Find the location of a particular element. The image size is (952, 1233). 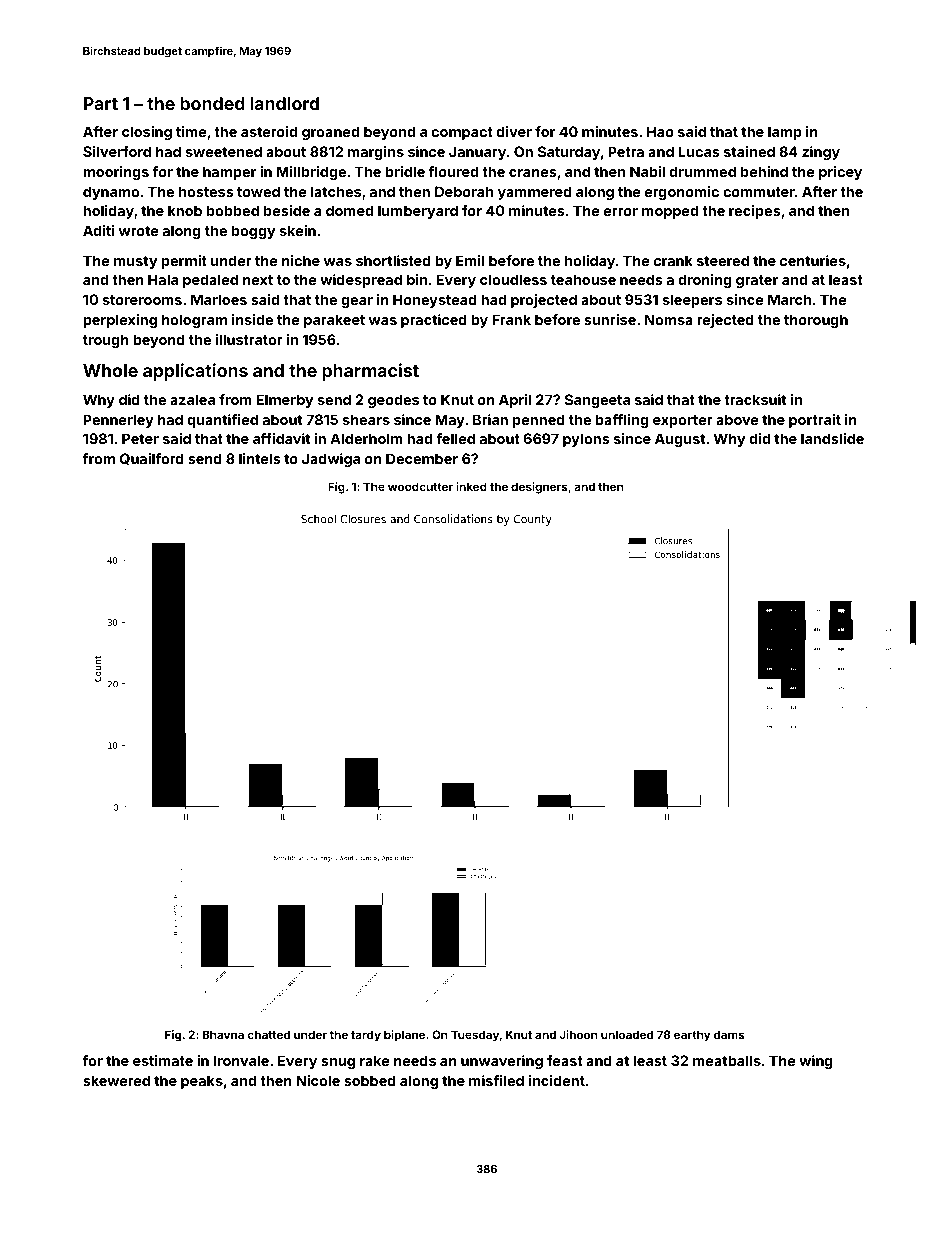

widespread is located at coordinates (361, 281).
